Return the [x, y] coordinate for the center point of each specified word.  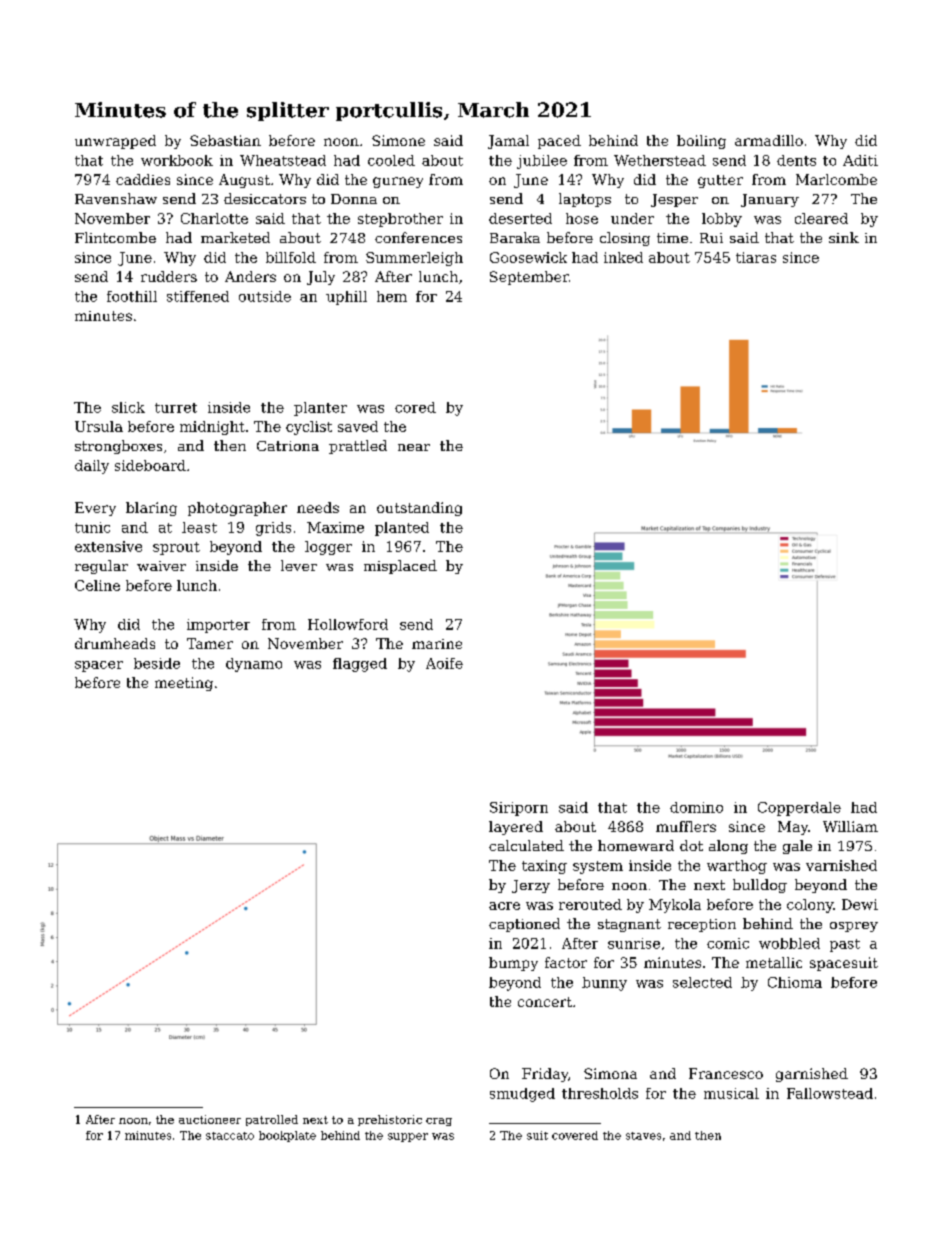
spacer [99, 666]
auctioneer [210, 1119]
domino [696, 807]
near [414, 447]
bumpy [513, 964]
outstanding [419, 509]
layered [516, 828]
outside [265, 296]
